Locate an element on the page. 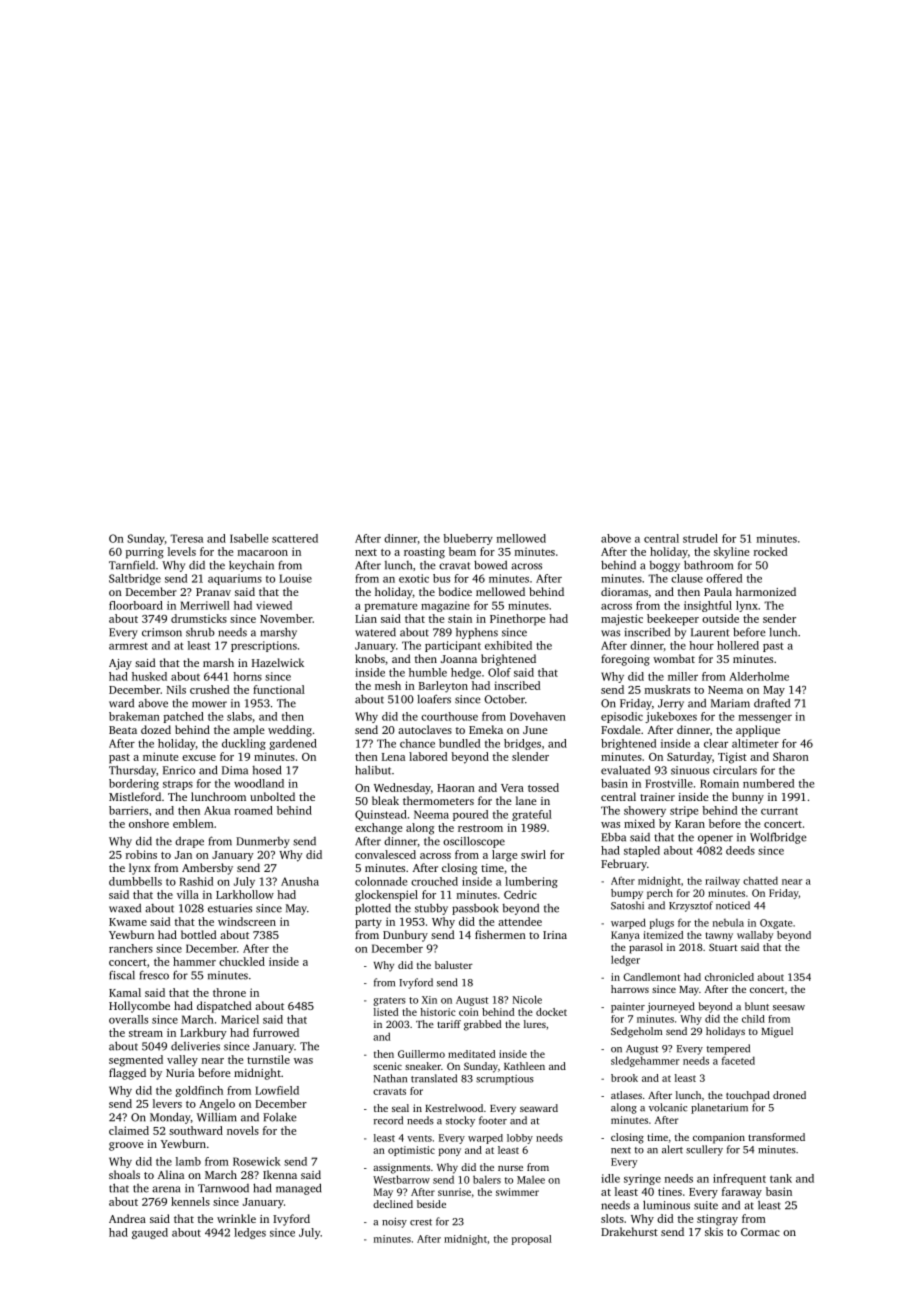 This document has height=1308, width=924. windscreen is located at coordinates (247, 921).
